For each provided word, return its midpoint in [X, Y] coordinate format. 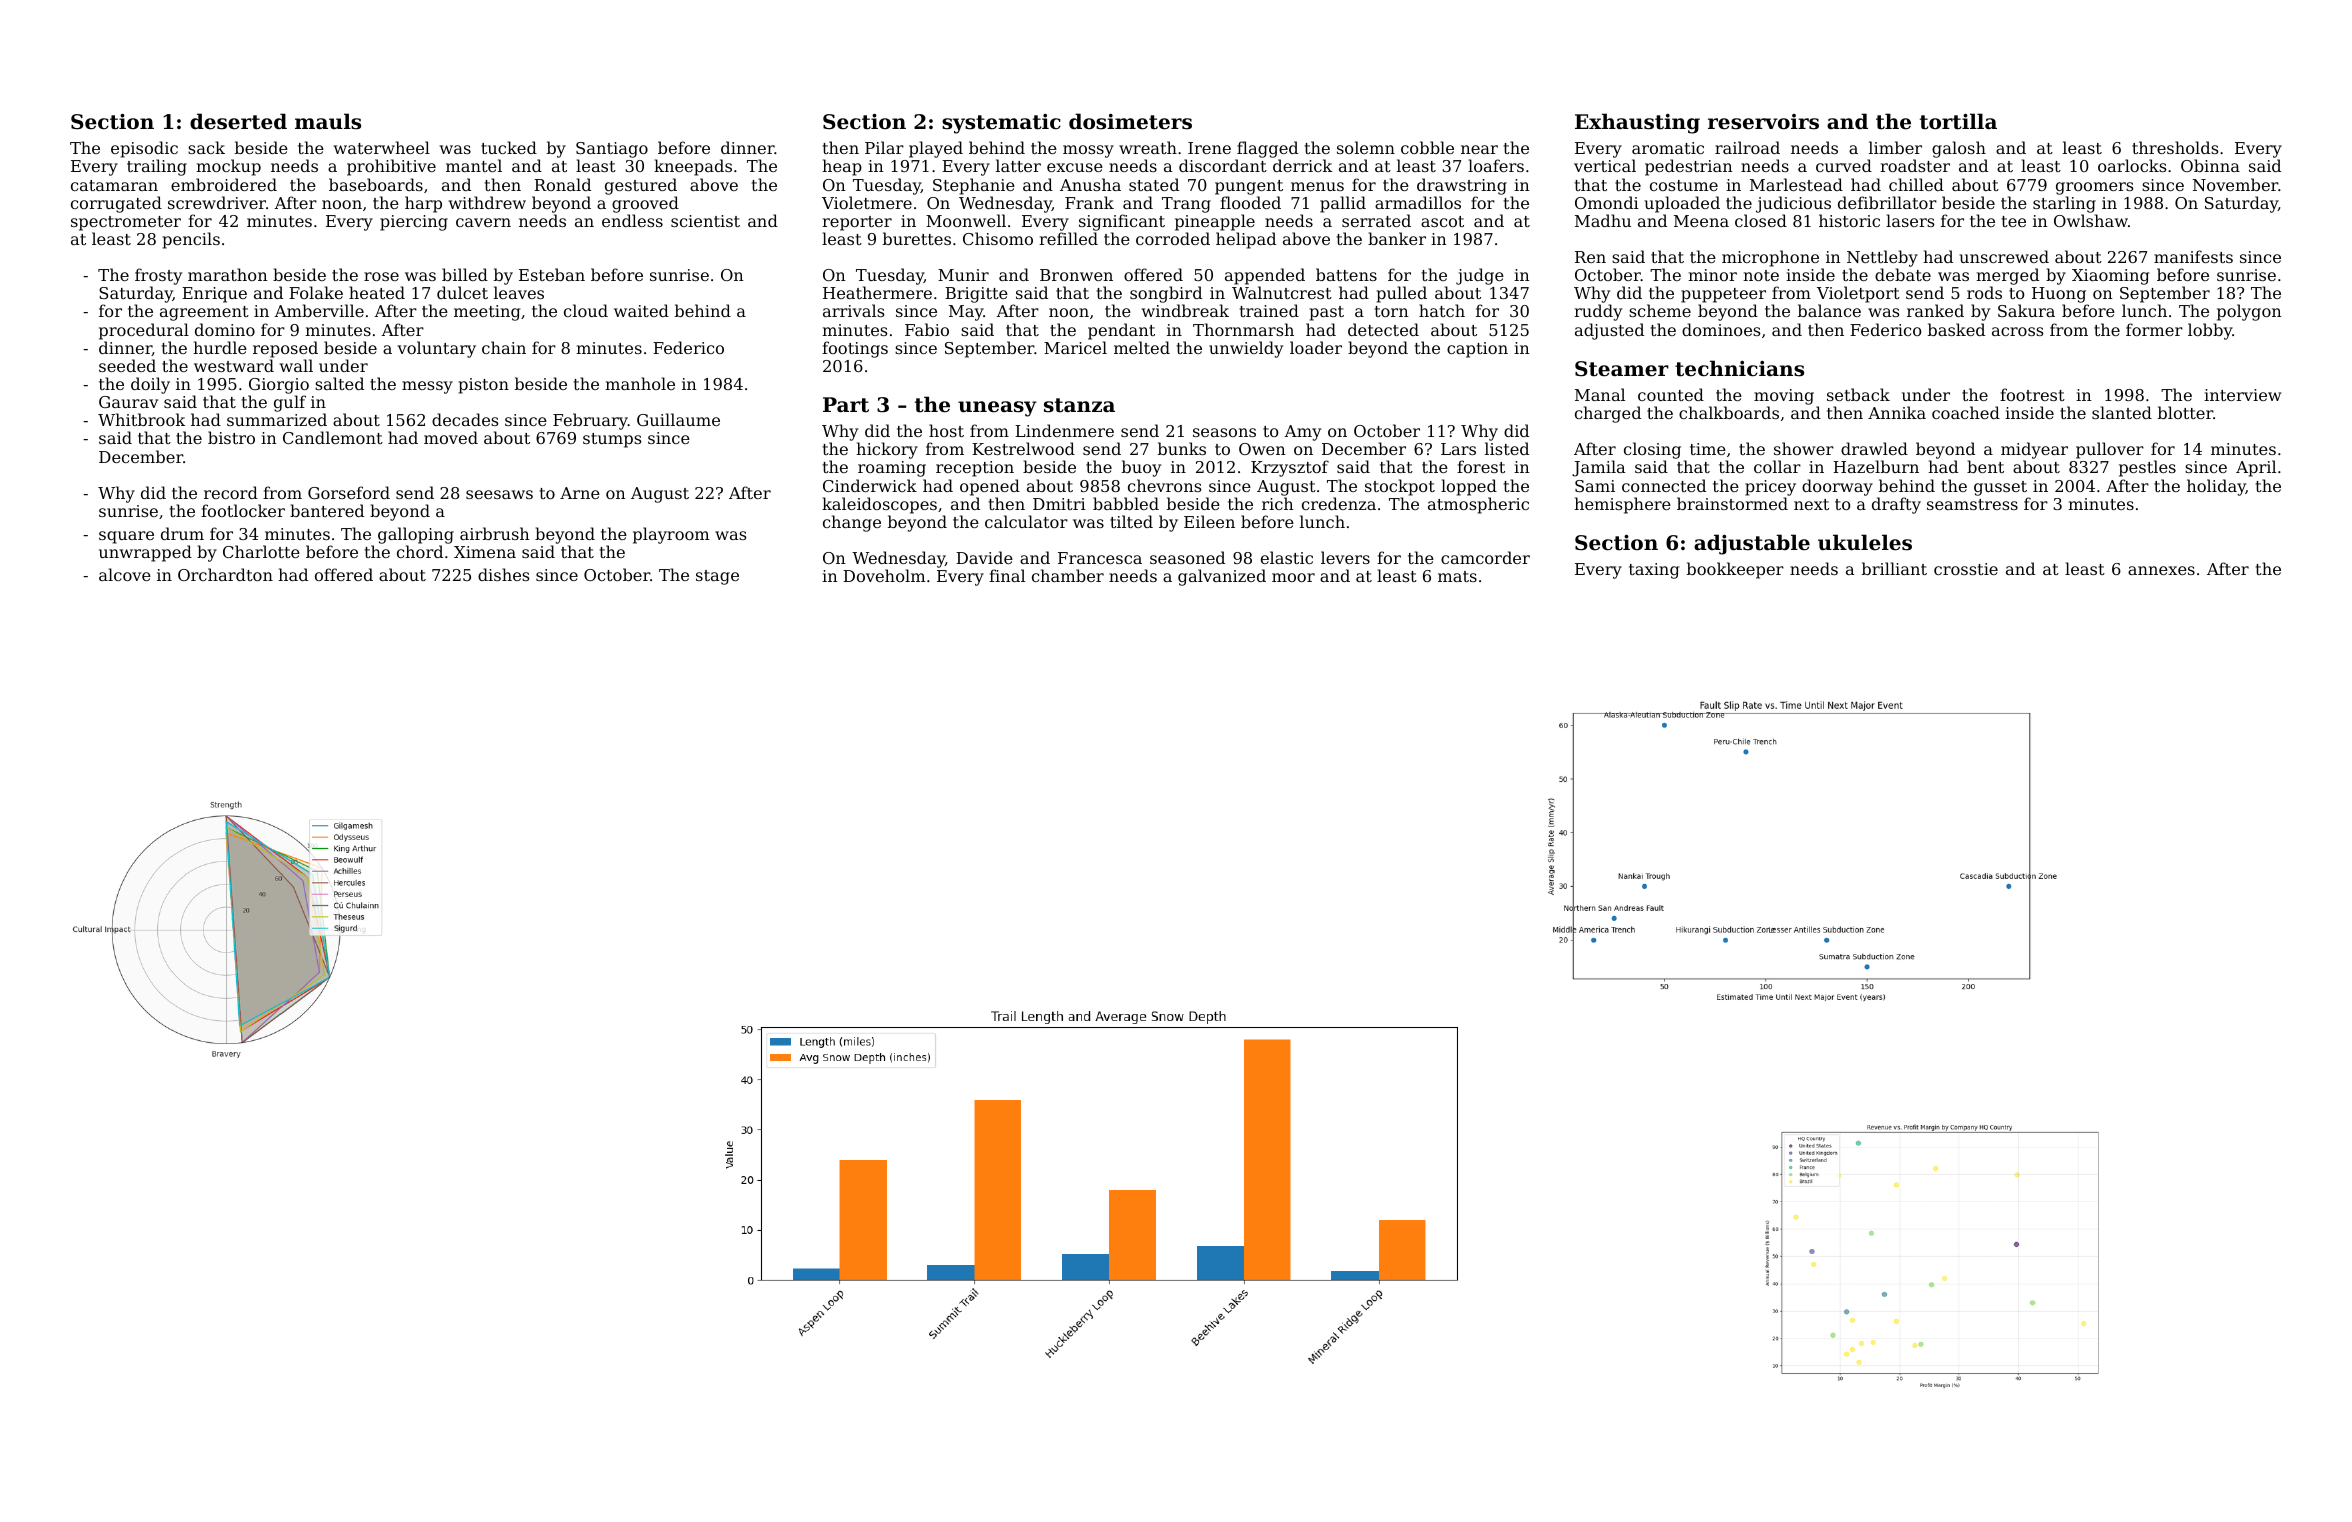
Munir [963, 275]
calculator [1026, 521]
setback [1858, 394]
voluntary [436, 349]
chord [420, 551]
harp [423, 204]
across [2017, 331]
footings [855, 349]
